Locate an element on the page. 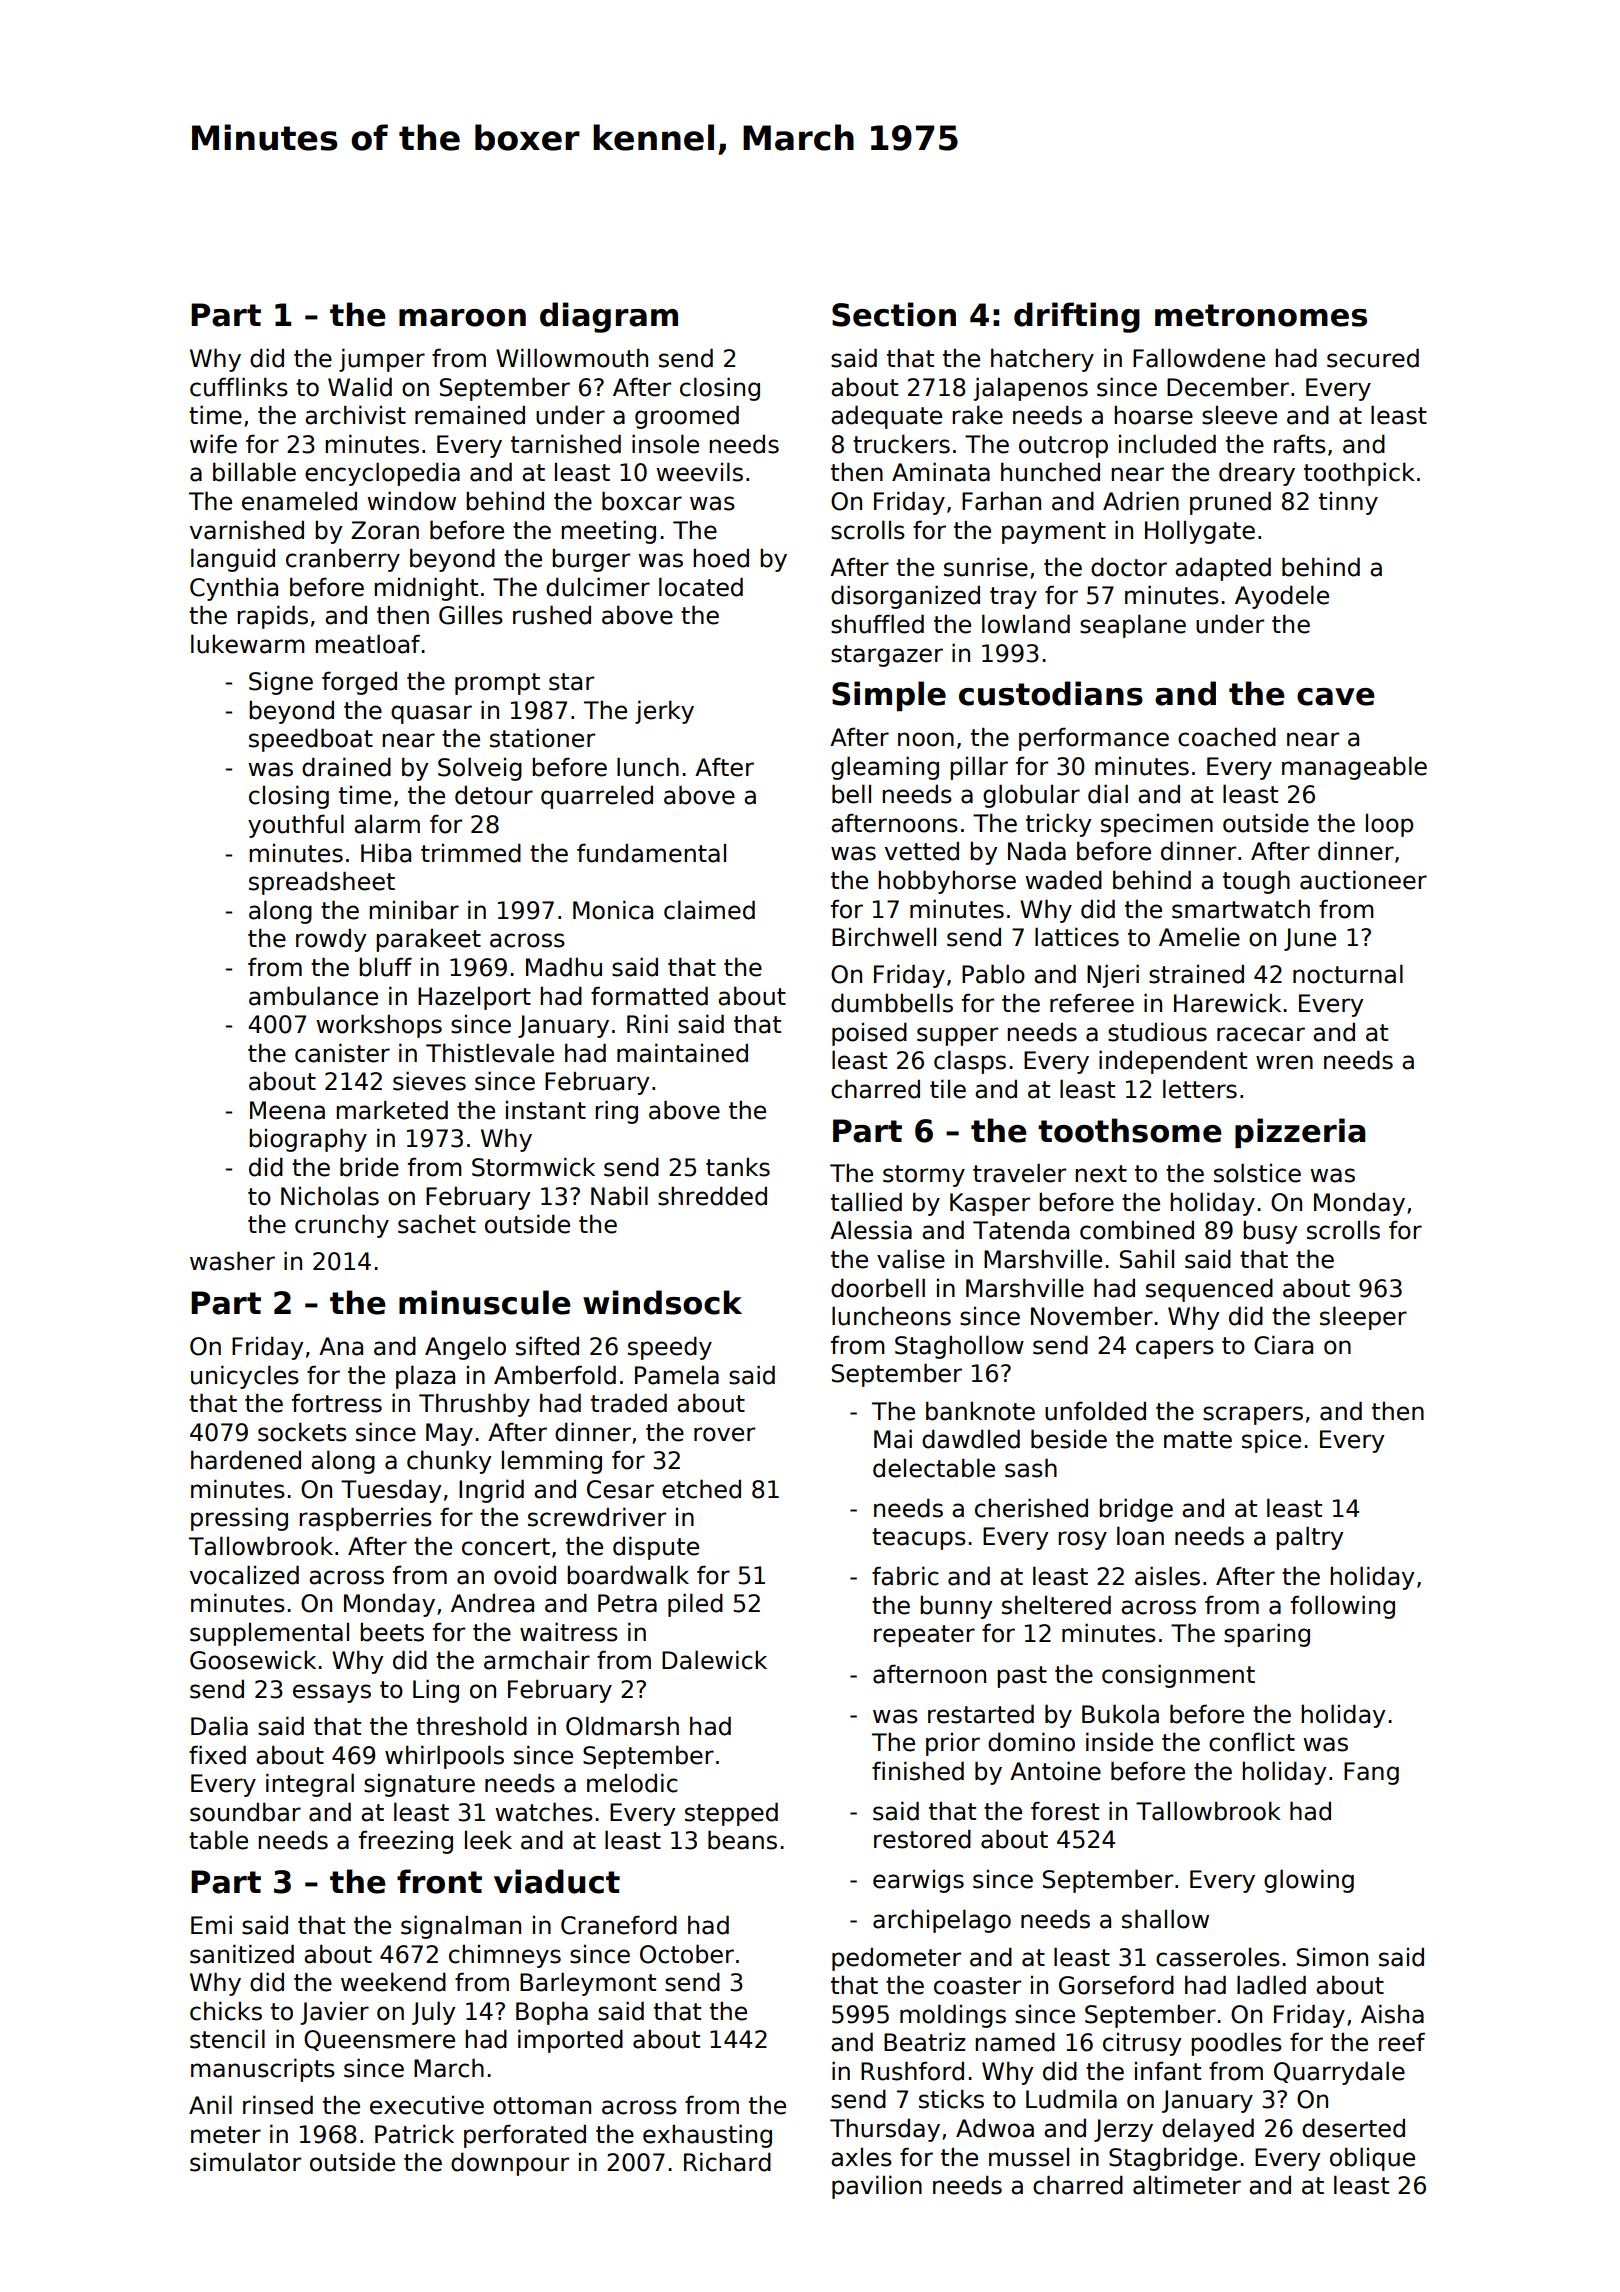  beets is located at coordinates (392, 1632).
